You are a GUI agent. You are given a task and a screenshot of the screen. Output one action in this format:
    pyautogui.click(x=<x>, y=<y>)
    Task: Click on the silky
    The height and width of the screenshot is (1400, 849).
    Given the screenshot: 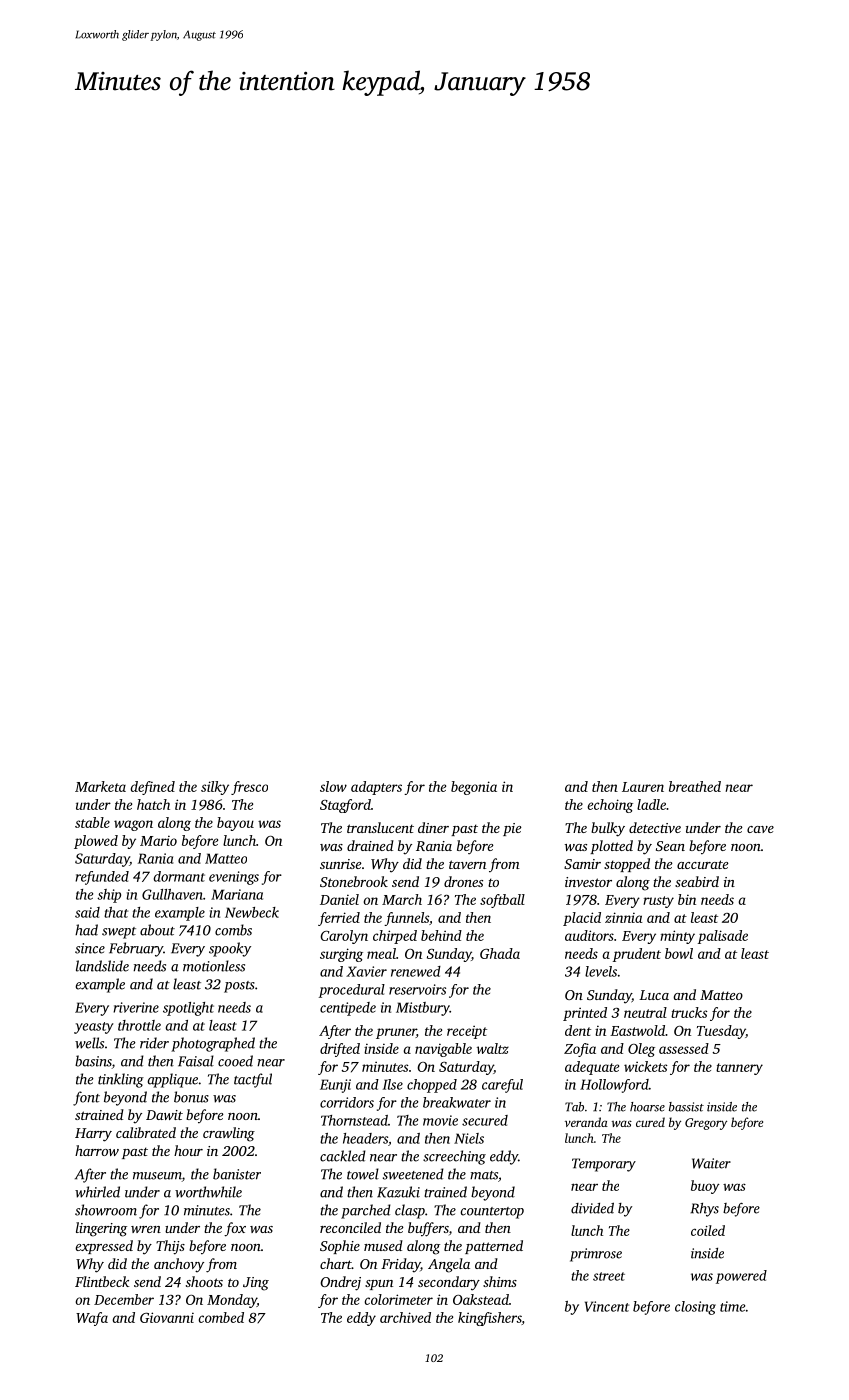 What is the action you would take?
    pyautogui.click(x=215, y=788)
